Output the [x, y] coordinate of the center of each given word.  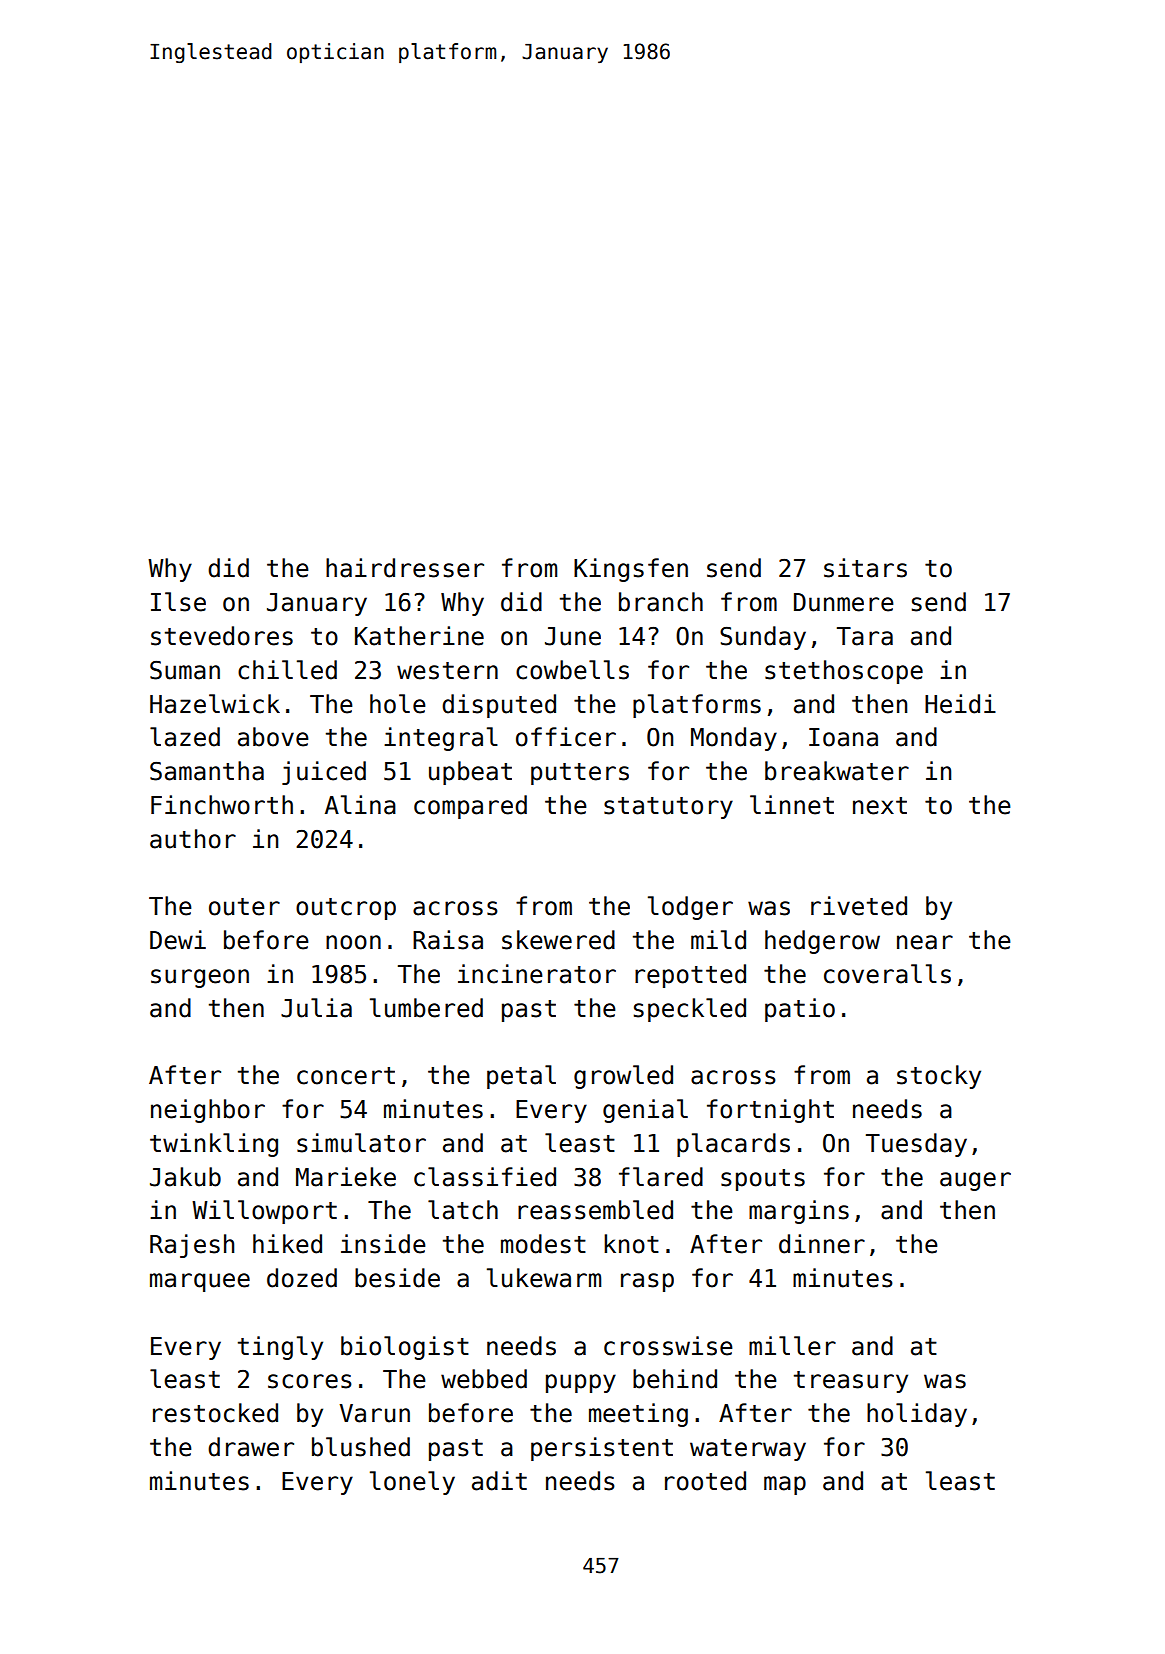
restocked [215, 1413]
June [573, 636]
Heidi [960, 704]
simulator [361, 1143]
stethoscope [844, 672]
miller [792, 1346]
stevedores [222, 636]
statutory [668, 808]
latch [463, 1210]
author [193, 839]
